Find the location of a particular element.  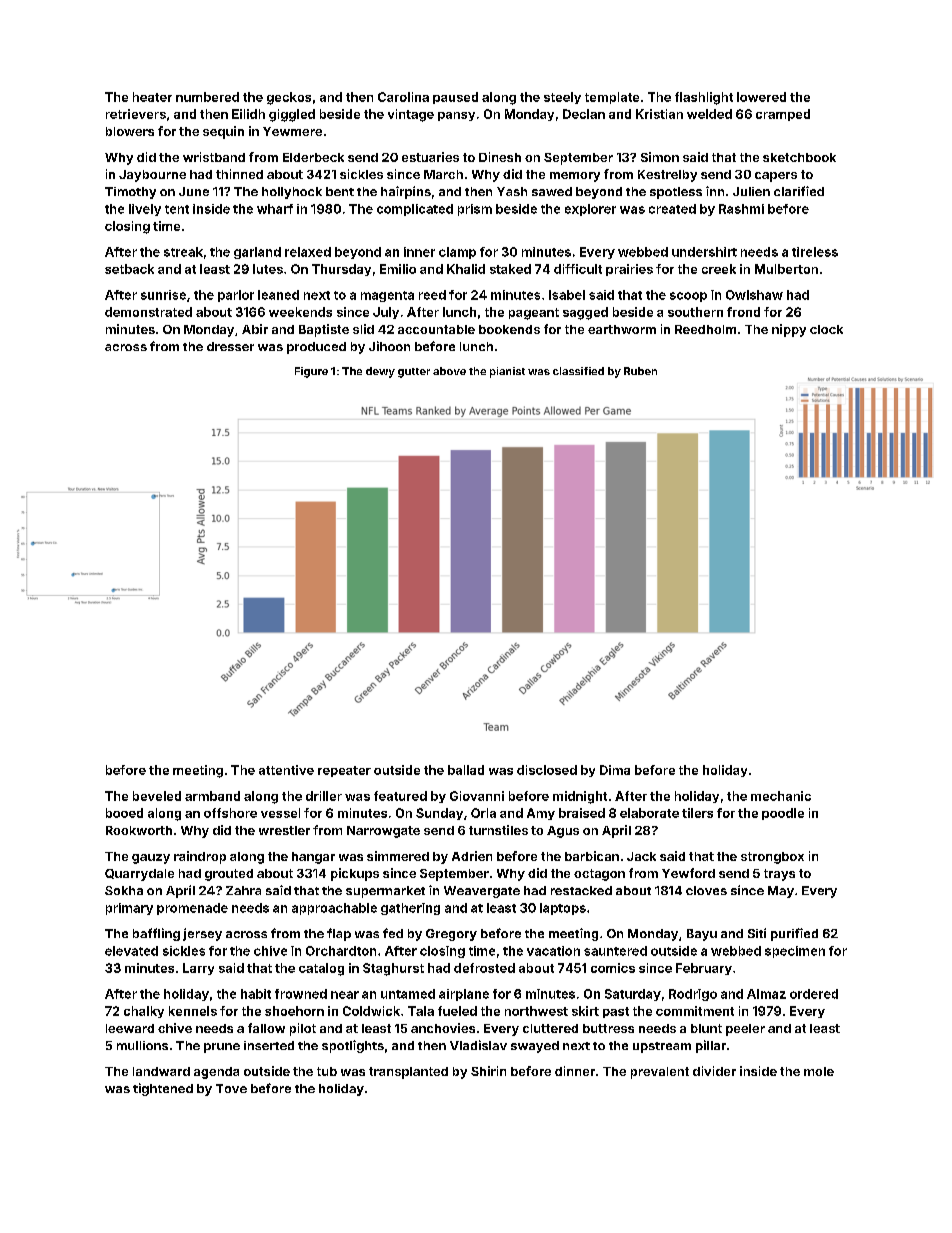

clarified is located at coordinates (799, 191).
